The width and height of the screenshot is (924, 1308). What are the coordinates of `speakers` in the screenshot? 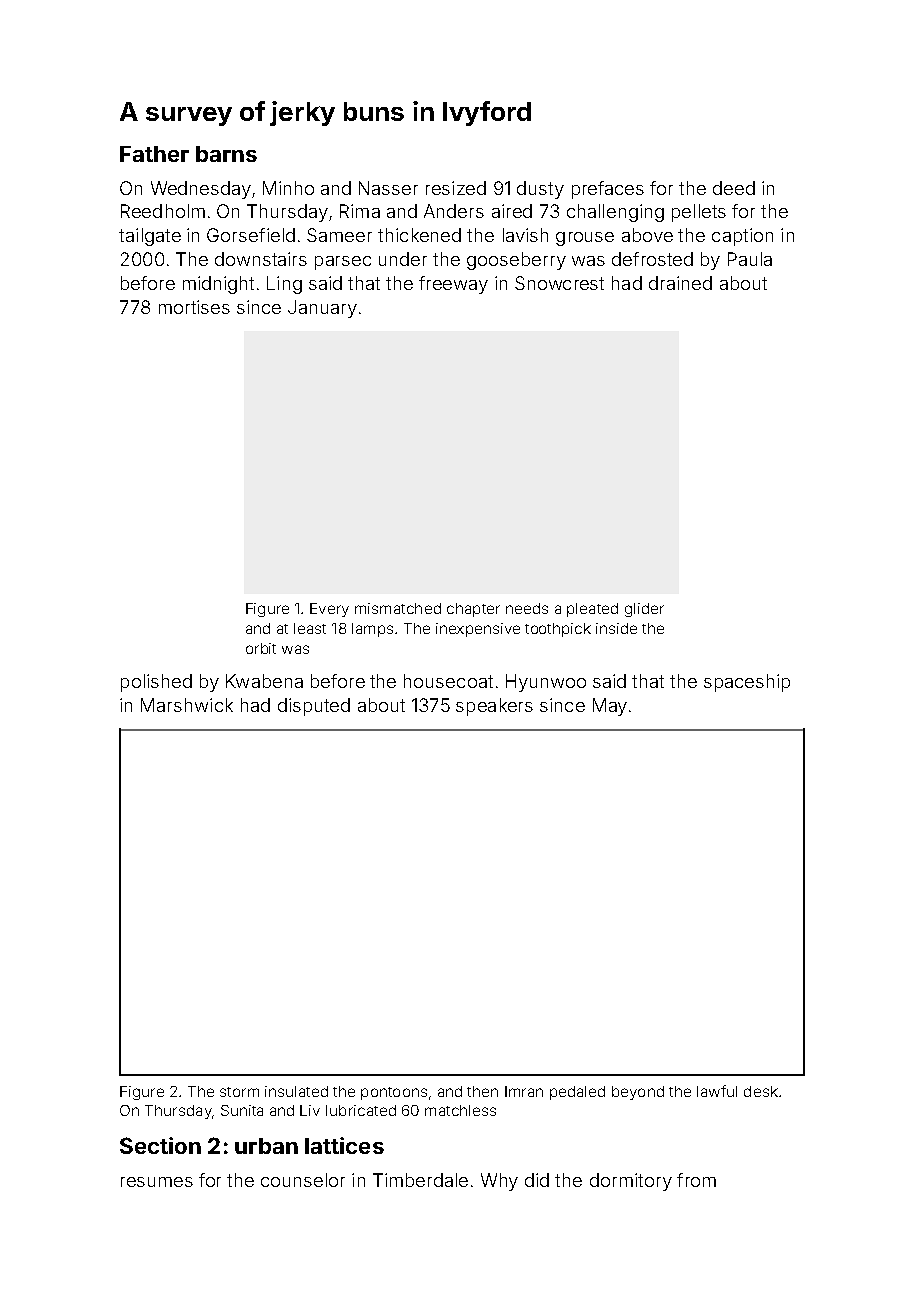 It's located at (494, 707).
